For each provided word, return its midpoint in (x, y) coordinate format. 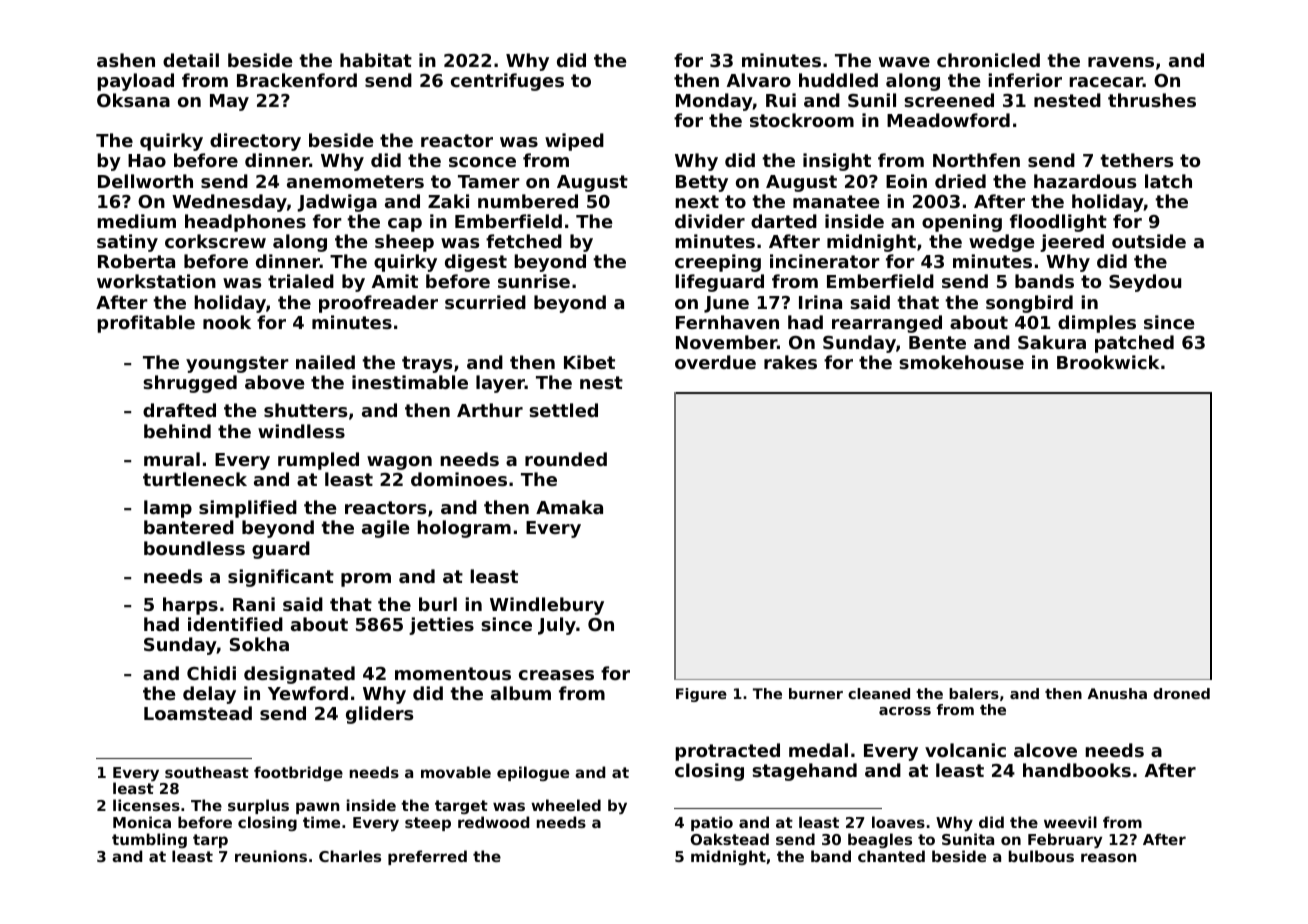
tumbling (149, 840)
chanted (891, 856)
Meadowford (948, 120)
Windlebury (547, 606)
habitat (376, 60)
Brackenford (297, 80)
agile (386, 529)
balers (974, 693)
